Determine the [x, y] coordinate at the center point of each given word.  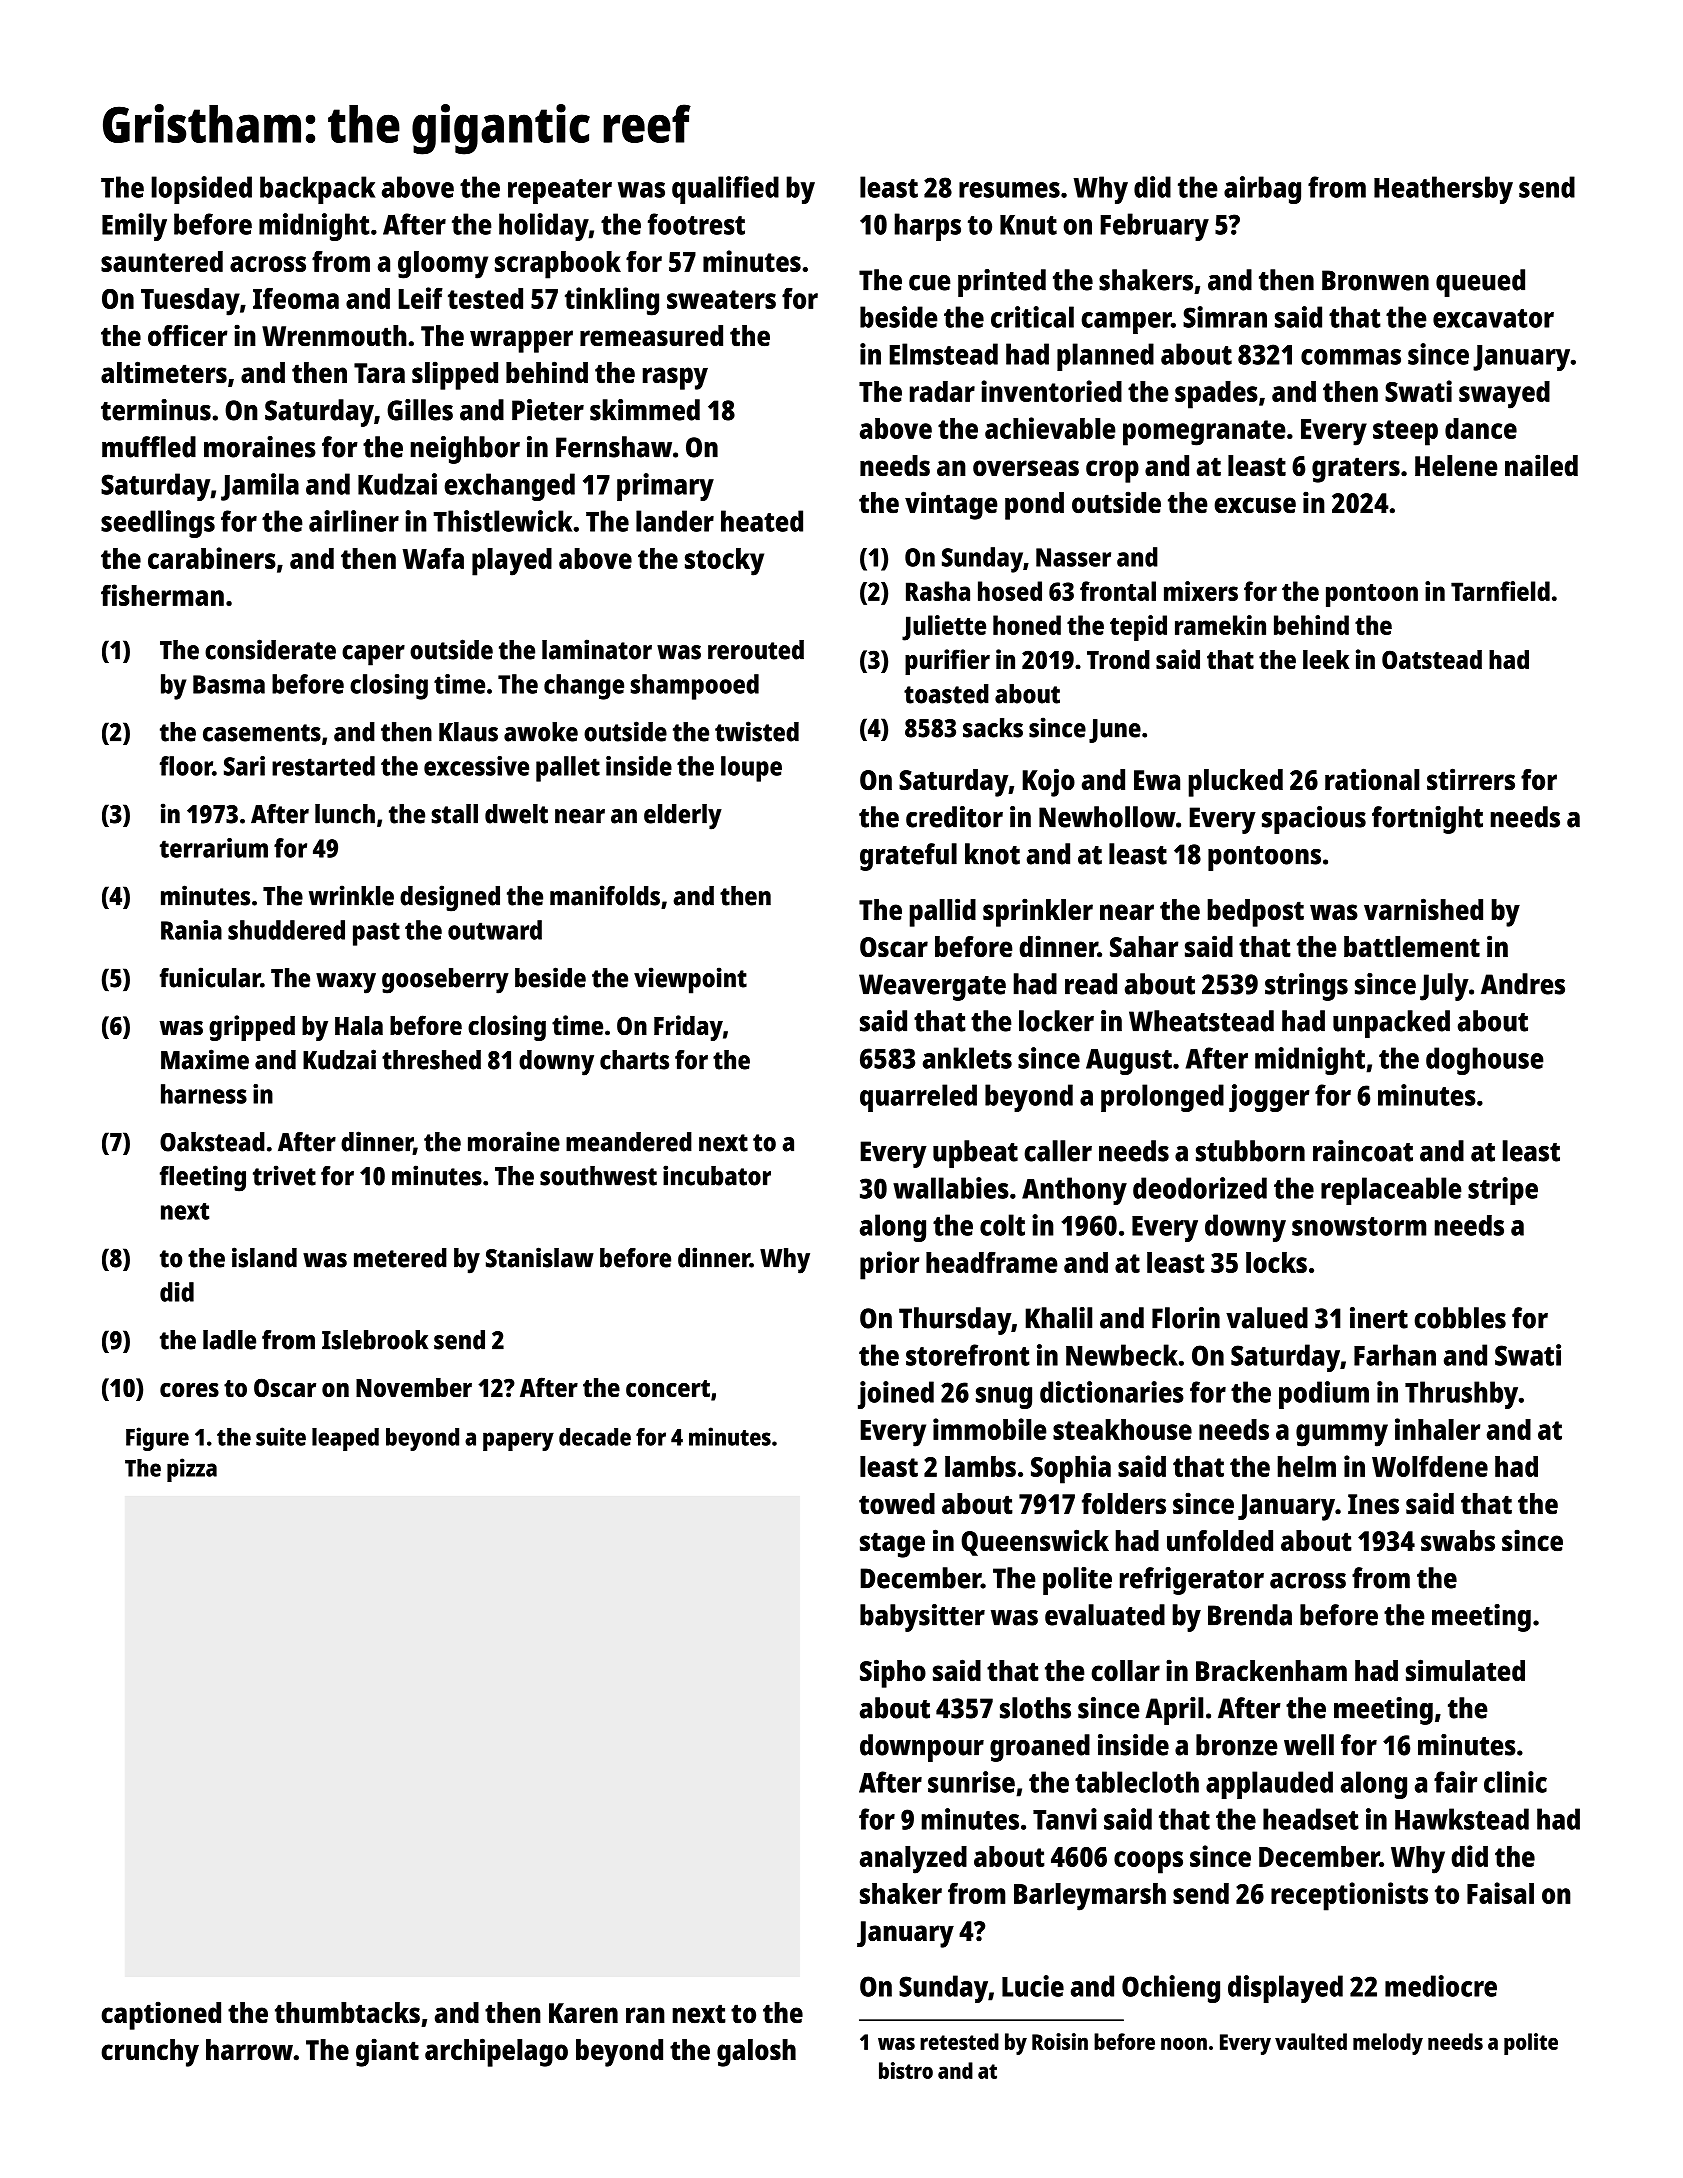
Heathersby [1443, 190]
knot [992, 854]
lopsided [202, 190]
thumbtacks [347, 2013]
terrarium [214, 848]
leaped [345, 1439]
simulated [1465, 1670]
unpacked [1391, 1024]
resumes [1009, 190]
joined [896, 1395]
